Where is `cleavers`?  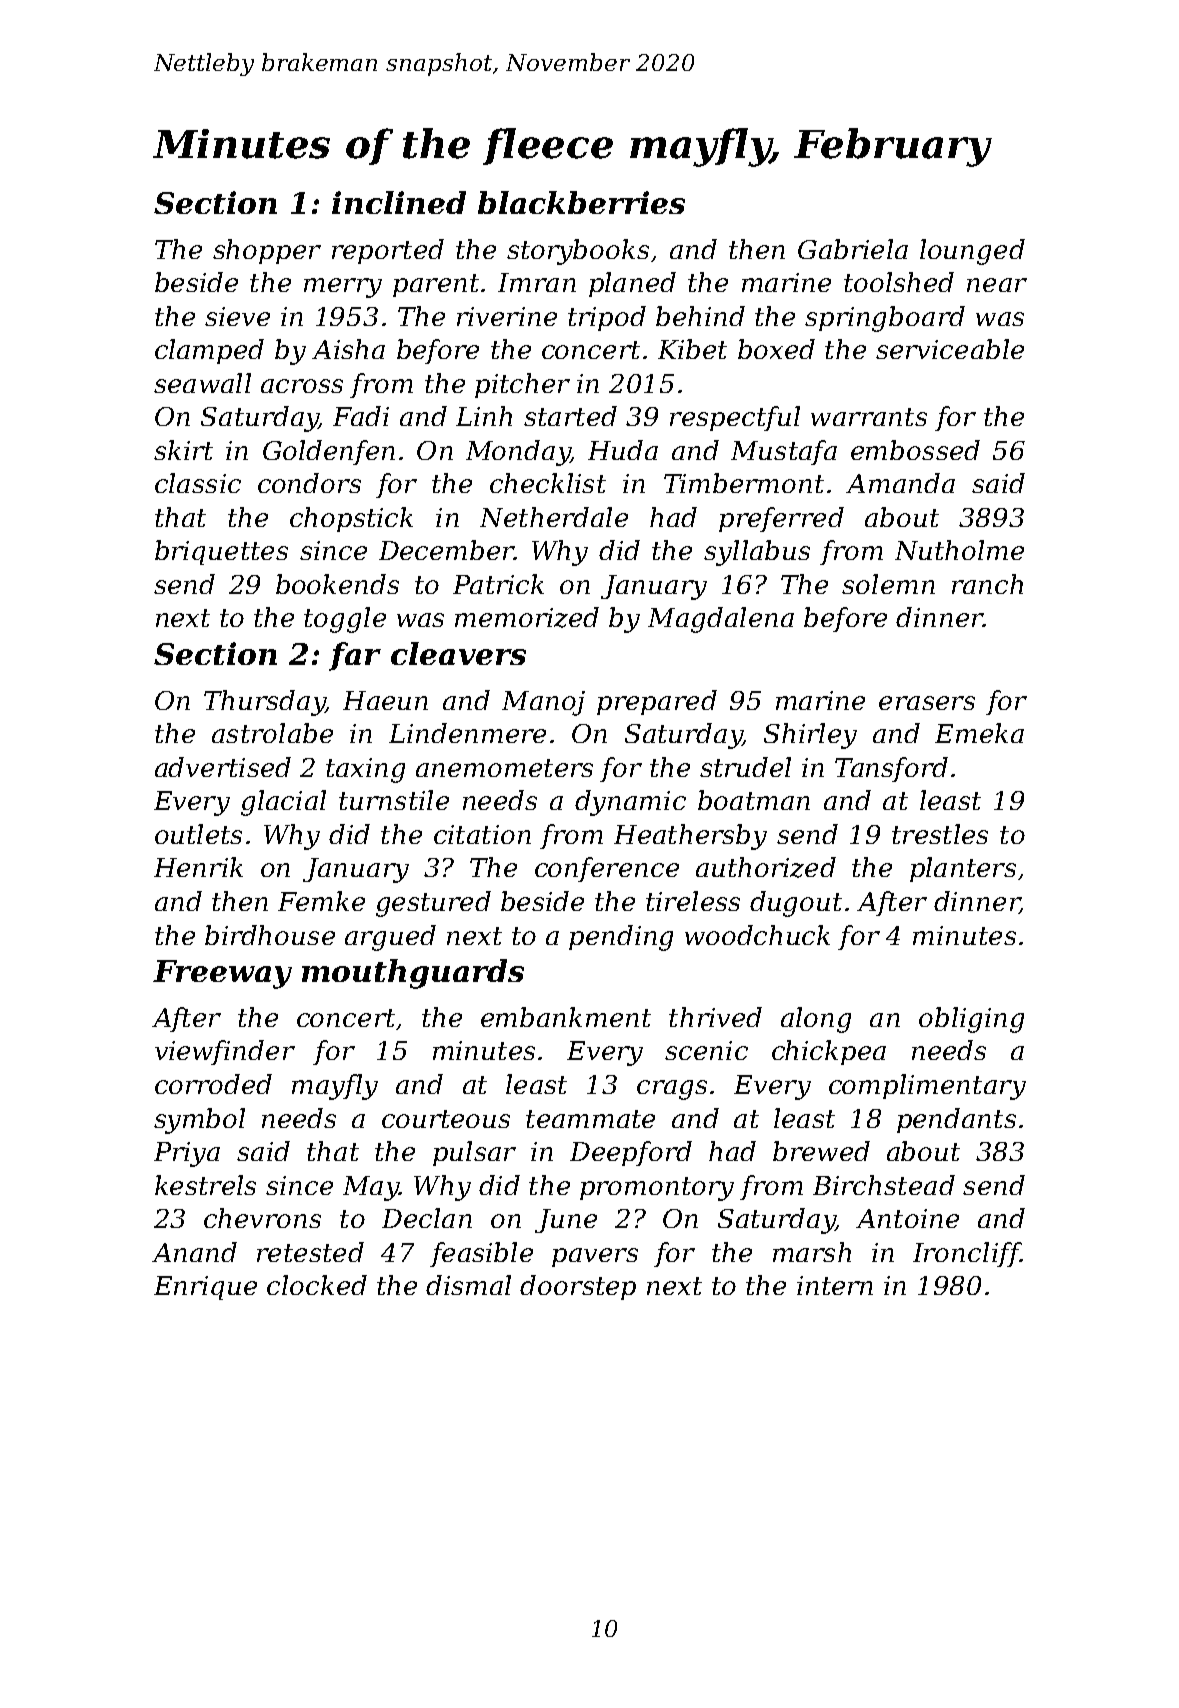 cleavers is located at coordinates (458, 653).
